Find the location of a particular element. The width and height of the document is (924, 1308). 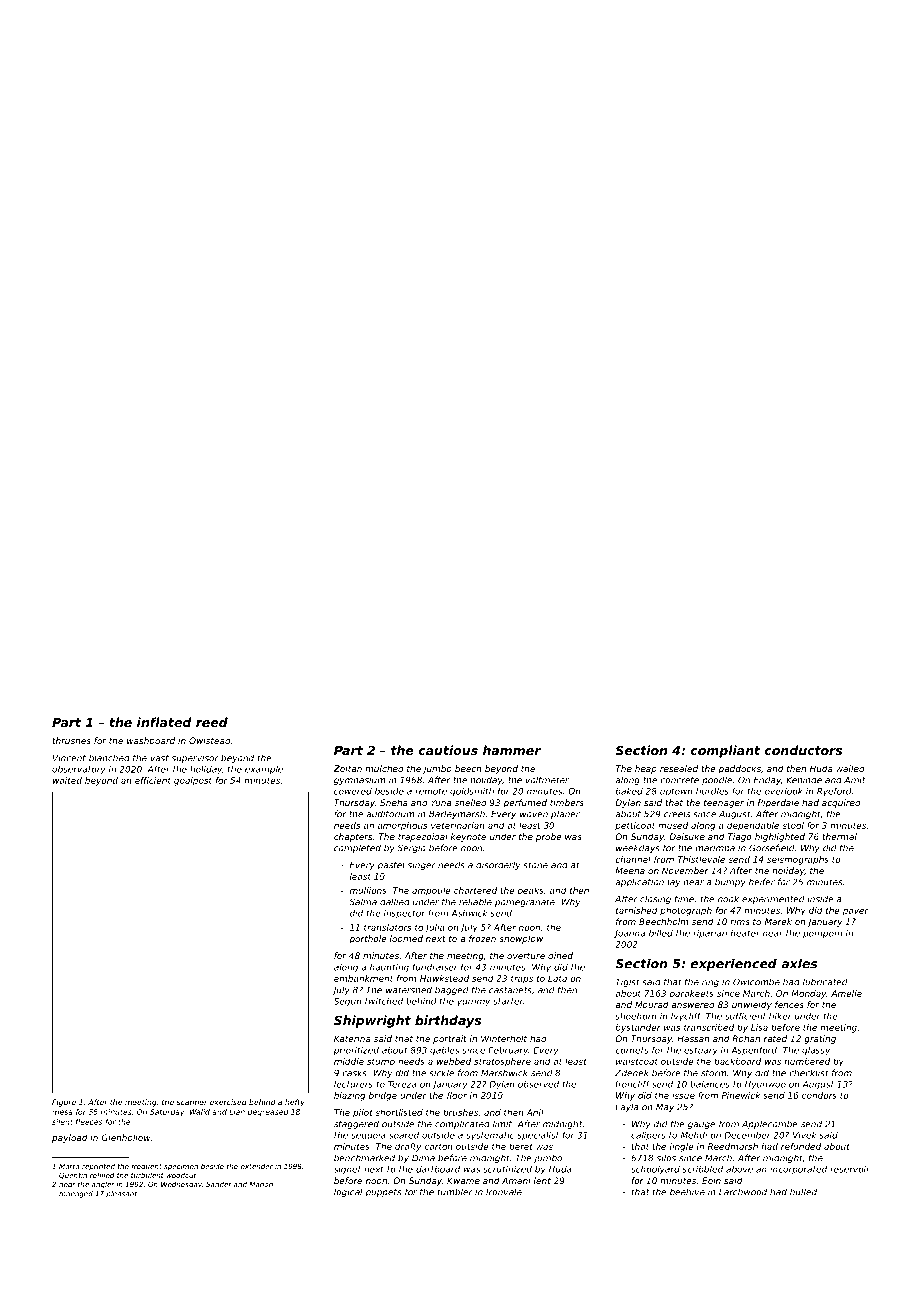

lecturers is located at coordinates (353, 1084).
